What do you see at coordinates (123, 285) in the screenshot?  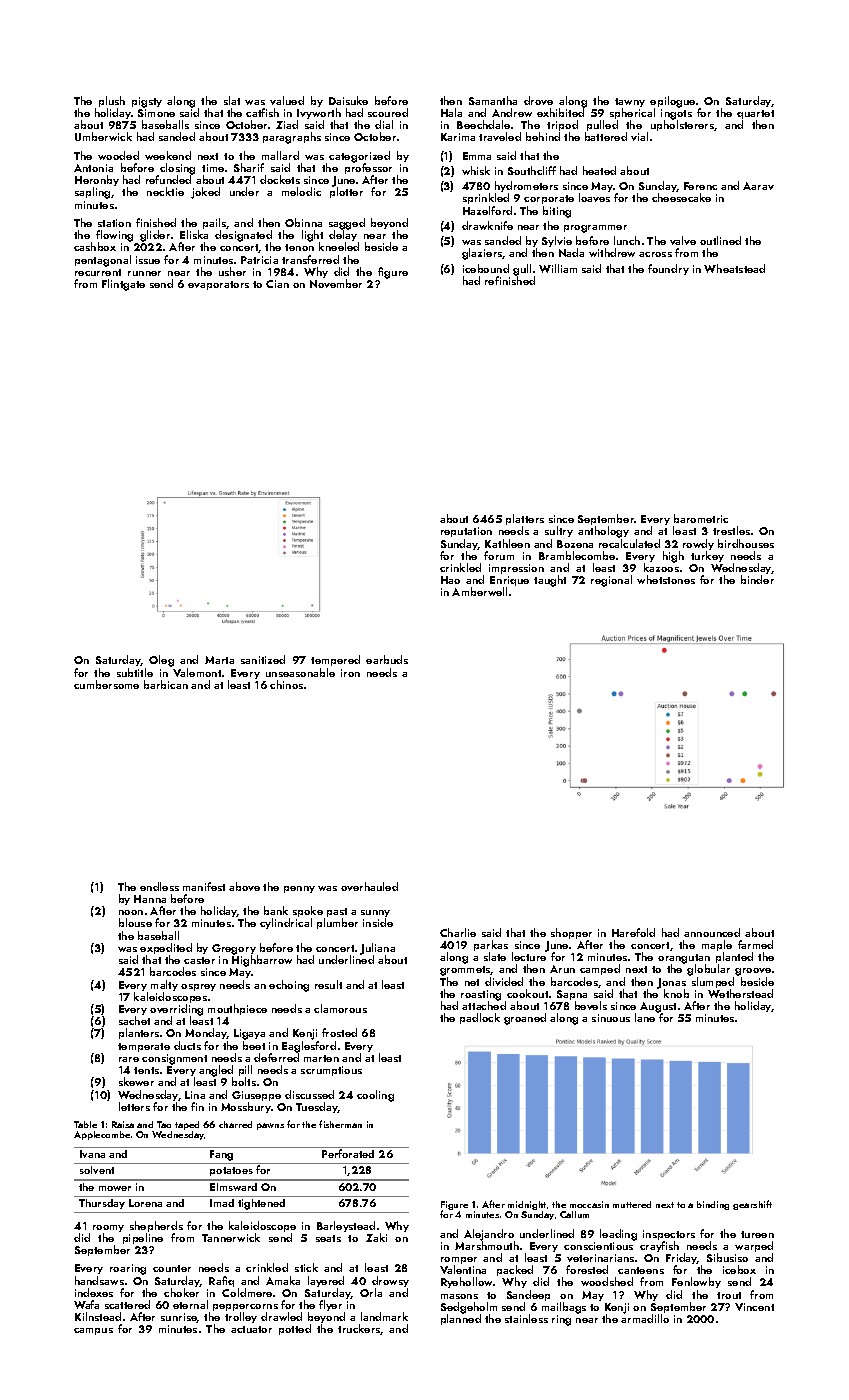 I see `Flintgate` at bounding box center [123, 285].
